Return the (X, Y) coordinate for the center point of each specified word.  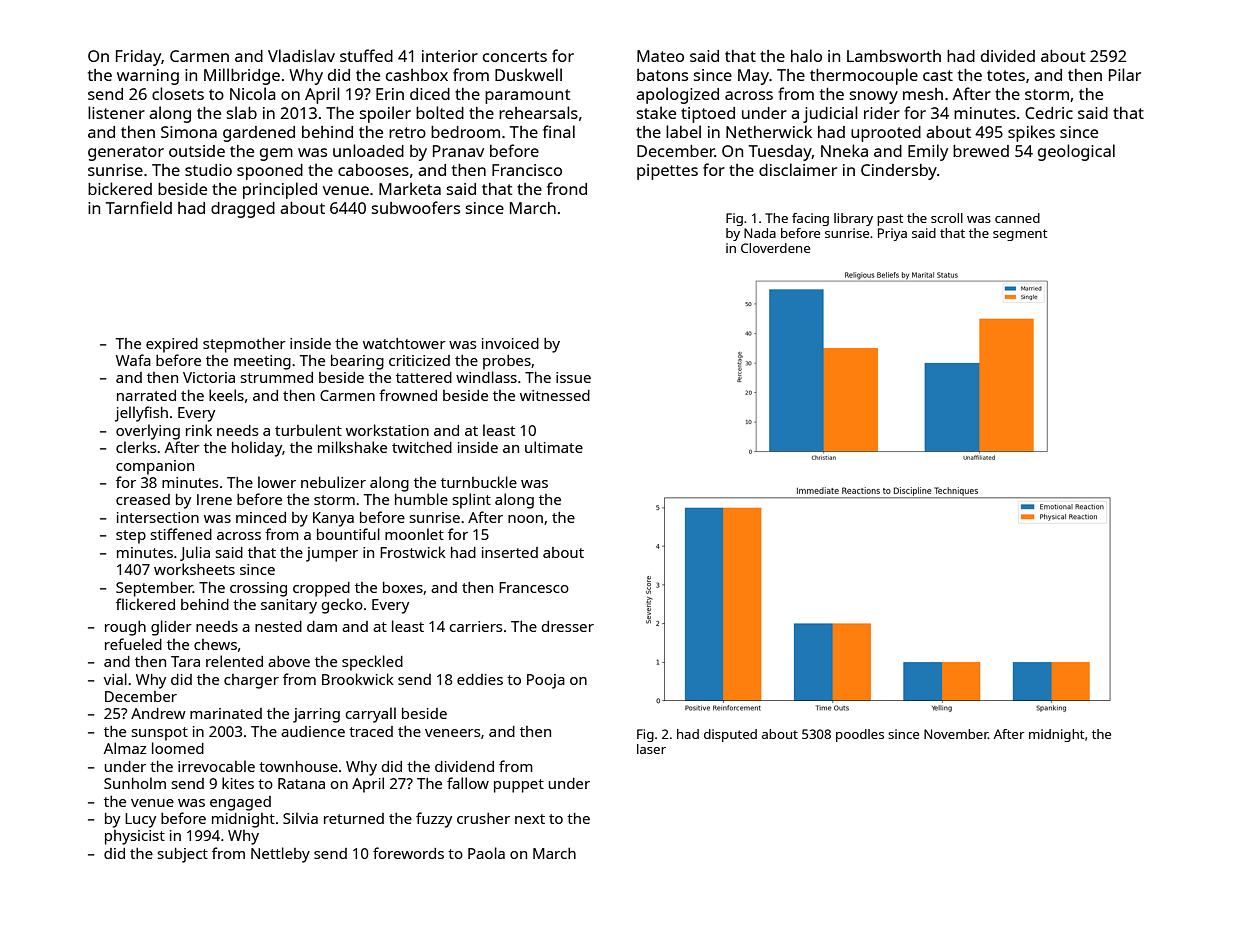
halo (806, 55)
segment (1020, 235)
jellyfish (141, 414)
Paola (486, 853)
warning (148, 77)
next (530, 819)
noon (525, 519)
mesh (923, 94)
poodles (860, 735)
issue (573, 377)
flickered (145, 604)
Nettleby (280, 855)
